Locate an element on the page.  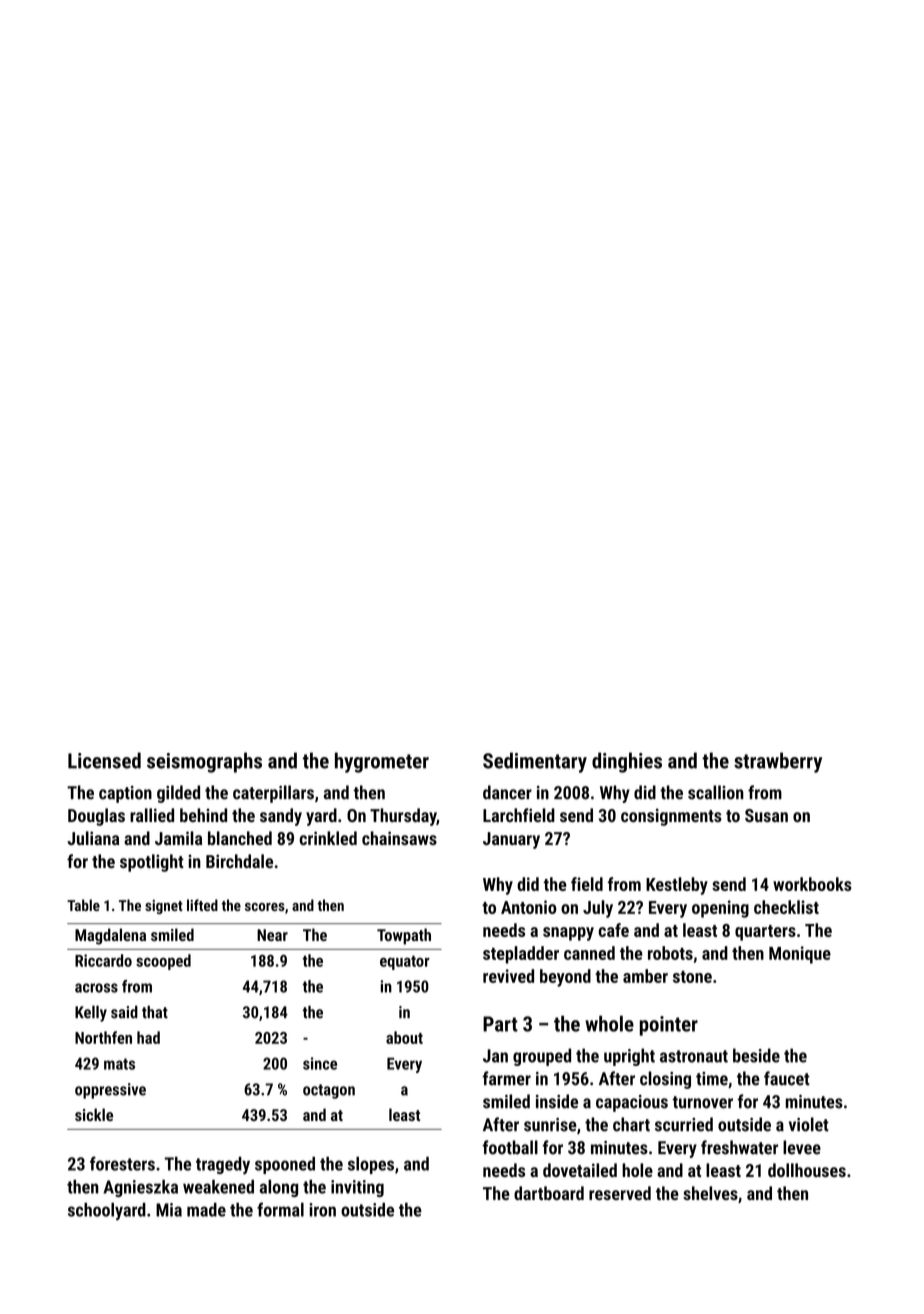
made is located at coordinates (206, 1210).
